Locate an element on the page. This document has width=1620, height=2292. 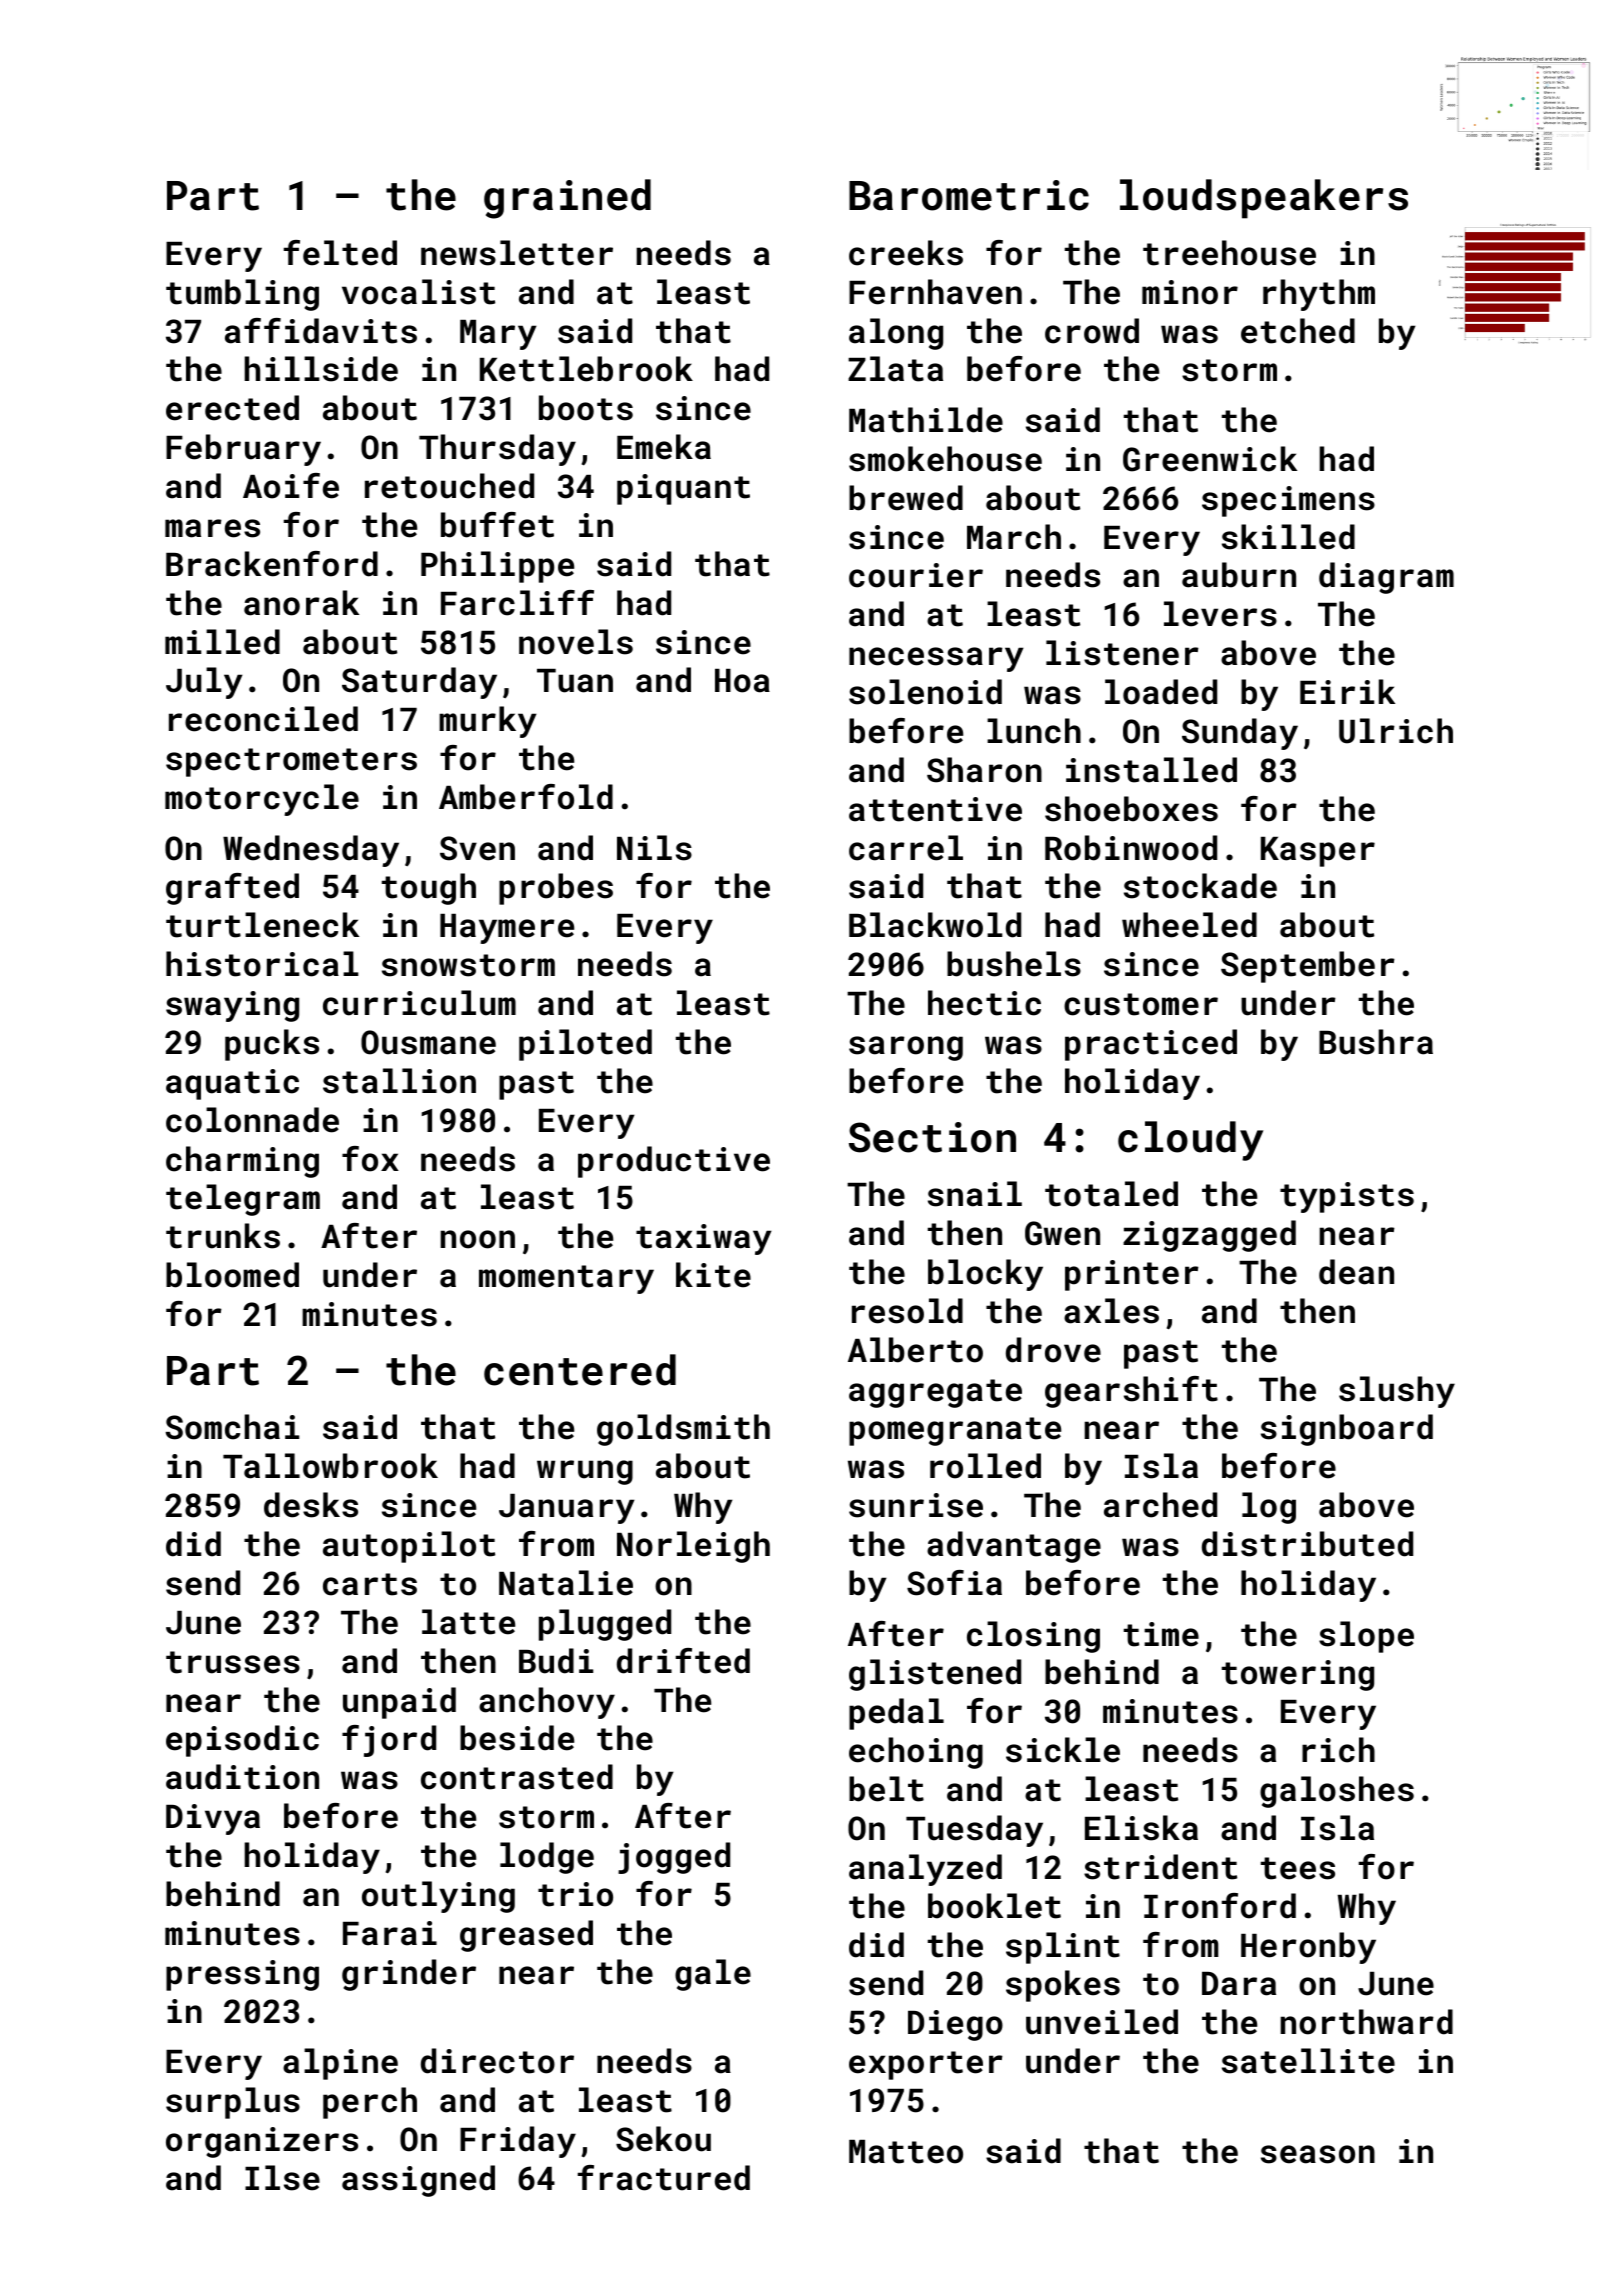
Ilse is located at coordinates (282, 2178).
